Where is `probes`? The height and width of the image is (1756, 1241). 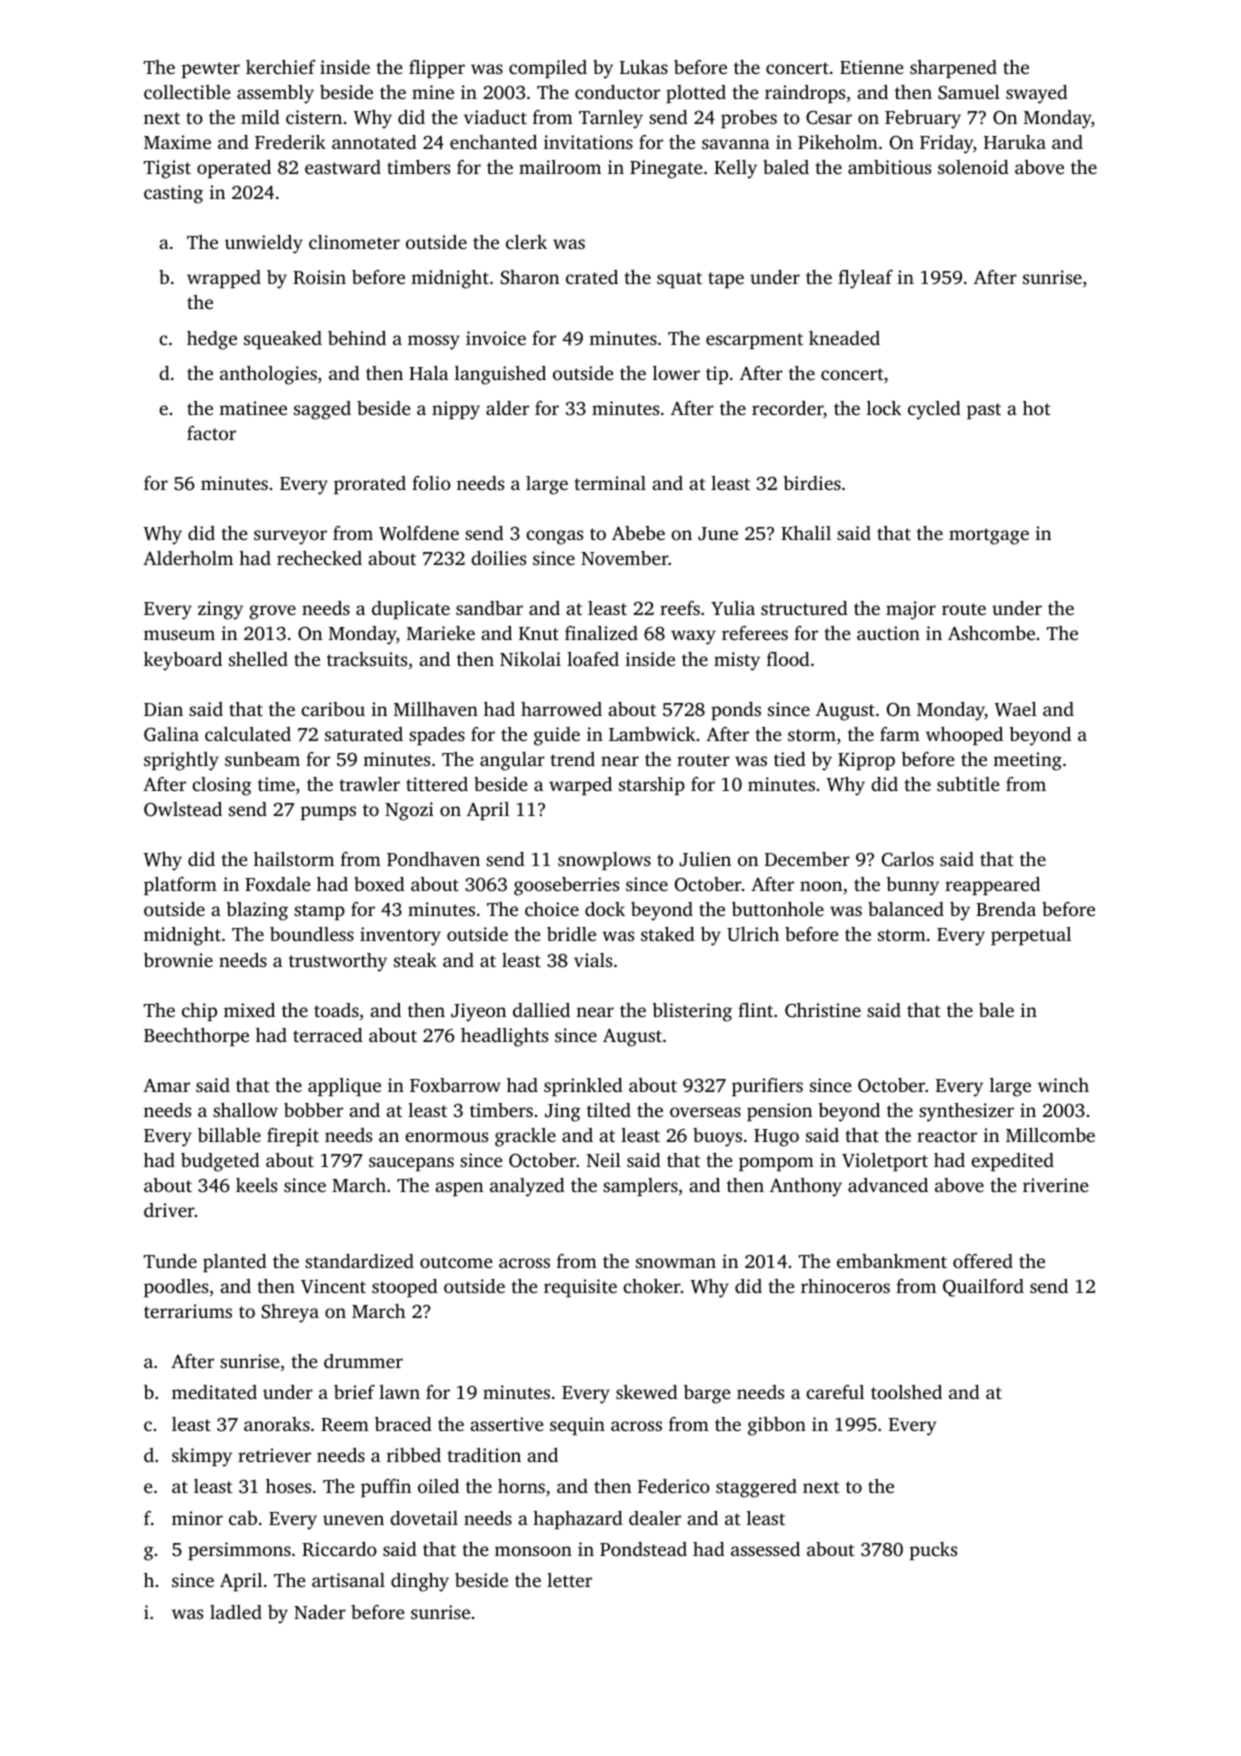 probes is located at coordinates (749, 119).
